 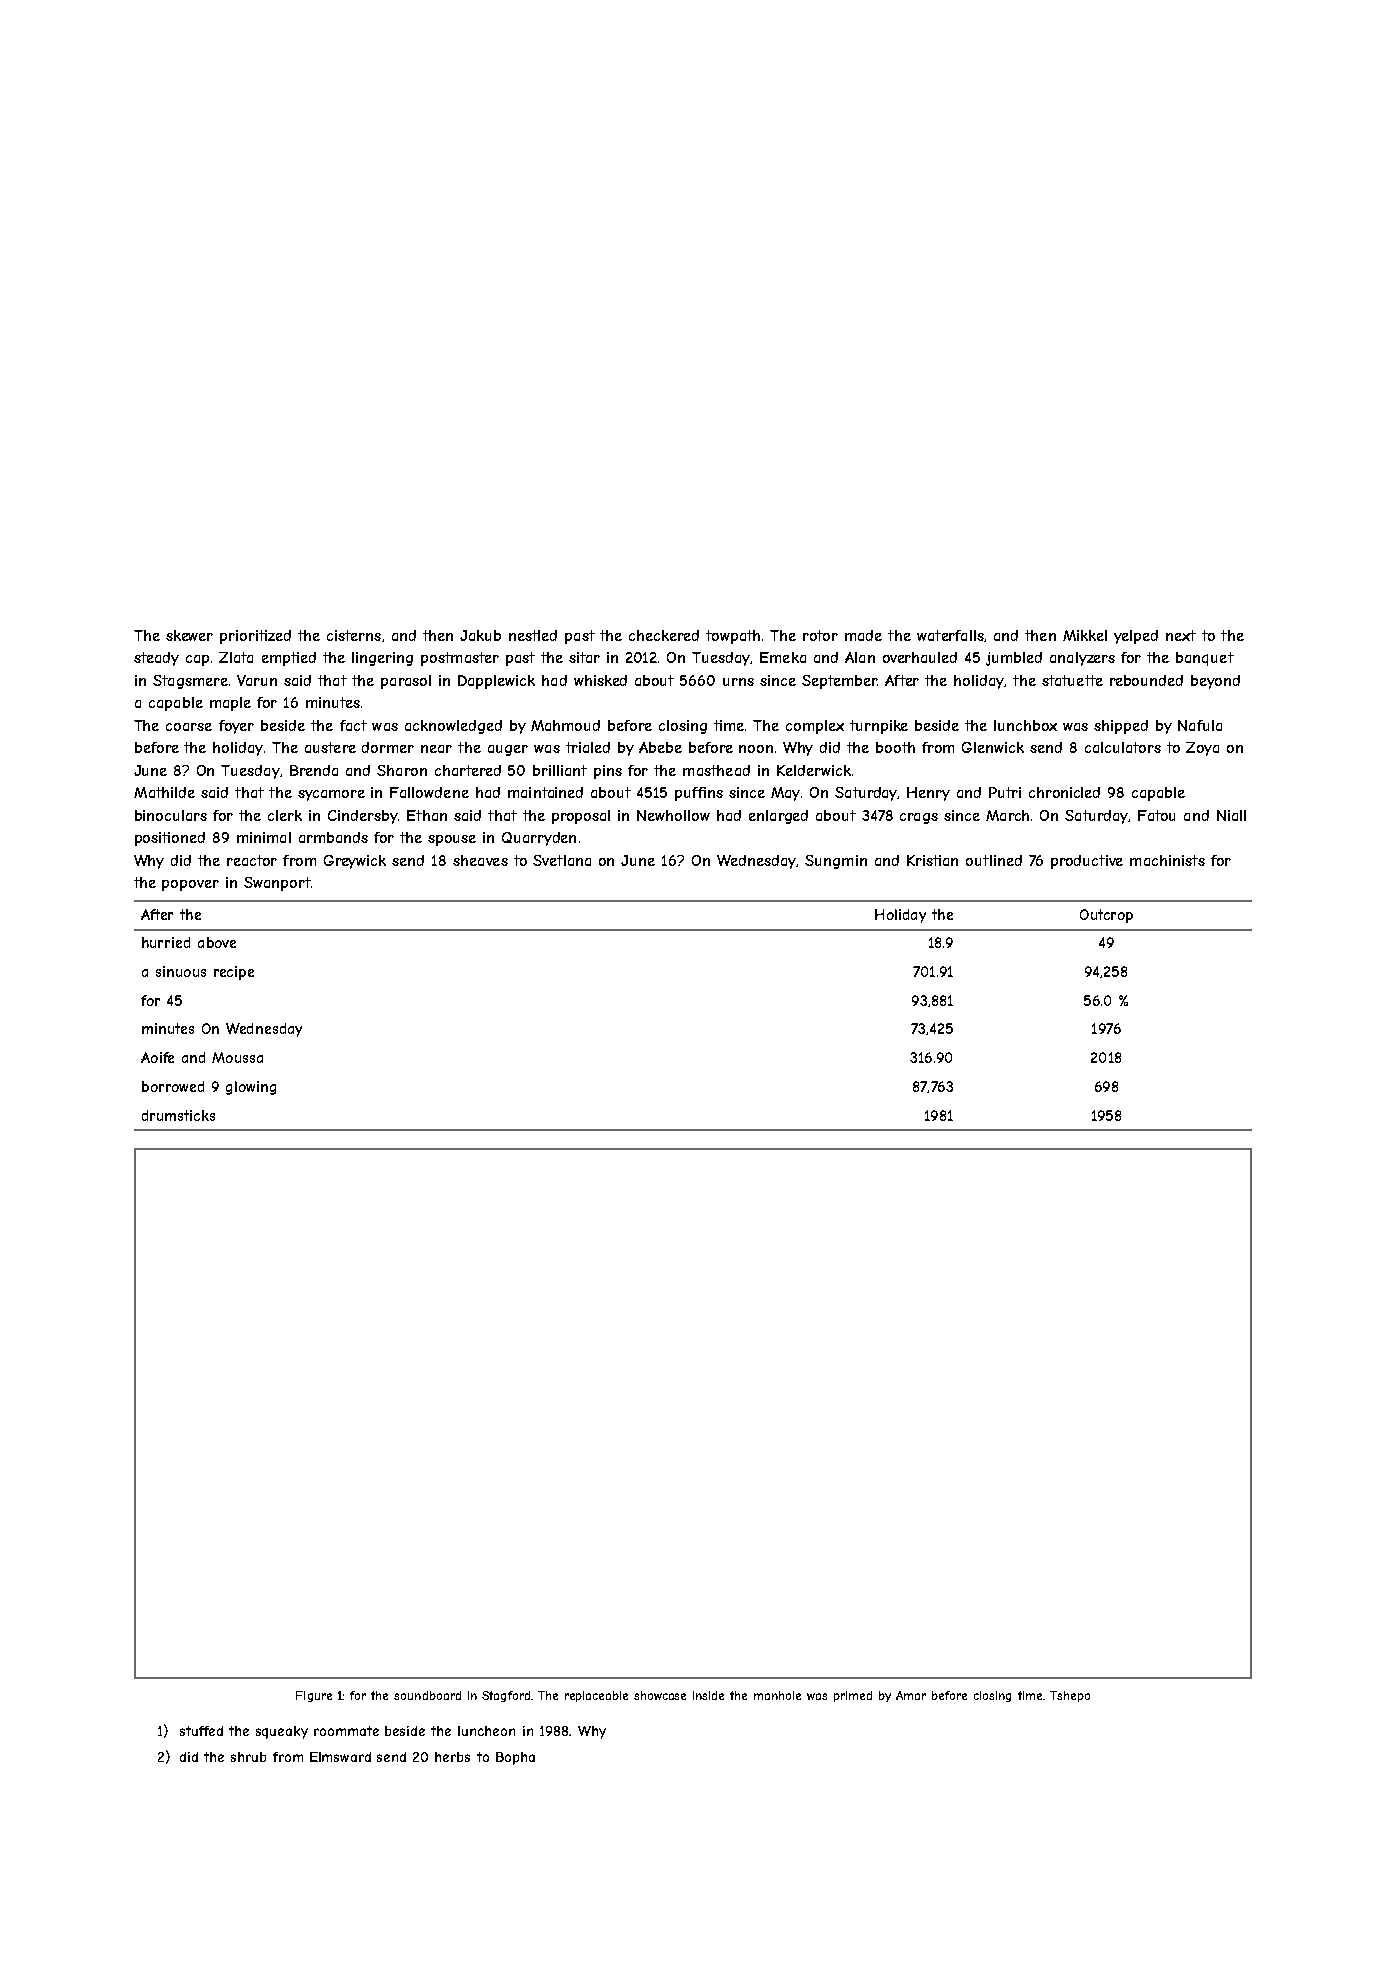 What do you see at coordinates (1106, 916) in the image?
I see `Outcrop` at bounding box center [1106, 916].
